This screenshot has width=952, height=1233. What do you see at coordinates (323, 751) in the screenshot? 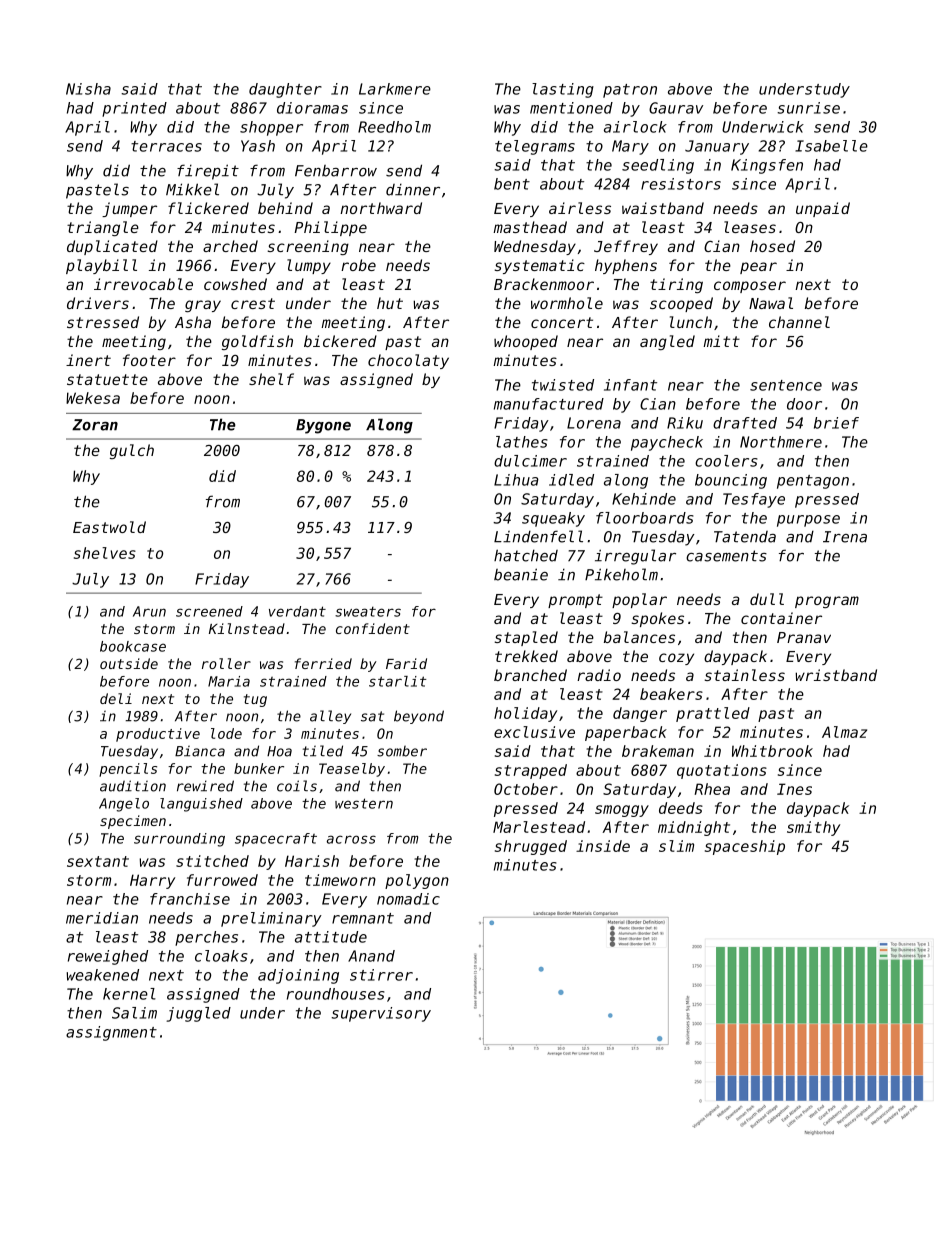
I see `tiled` at bounding box center [323, 751].
